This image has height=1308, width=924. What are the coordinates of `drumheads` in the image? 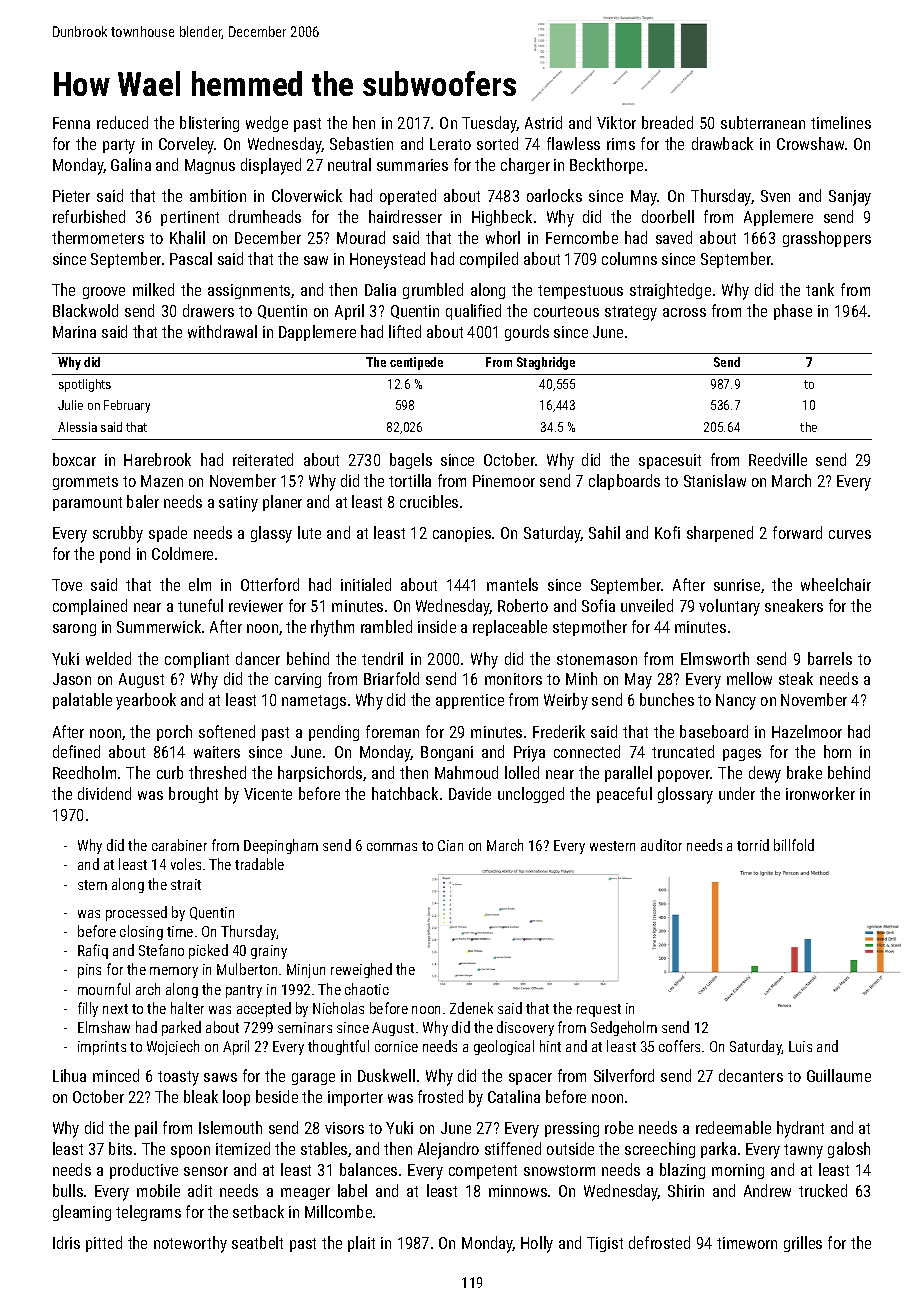 It's located at (265, 216).
